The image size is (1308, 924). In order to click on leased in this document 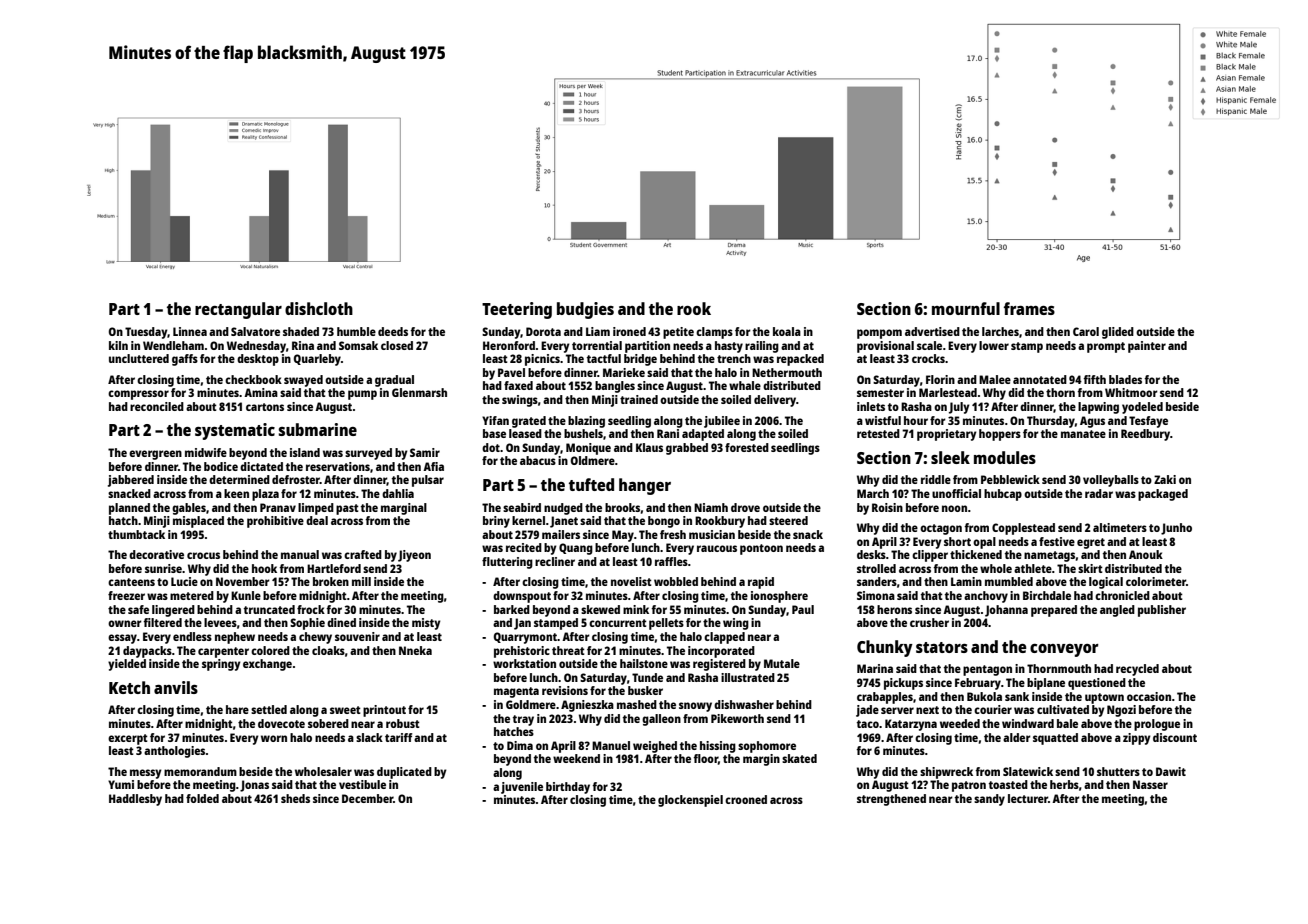, I will do `click(525, 433)`.
